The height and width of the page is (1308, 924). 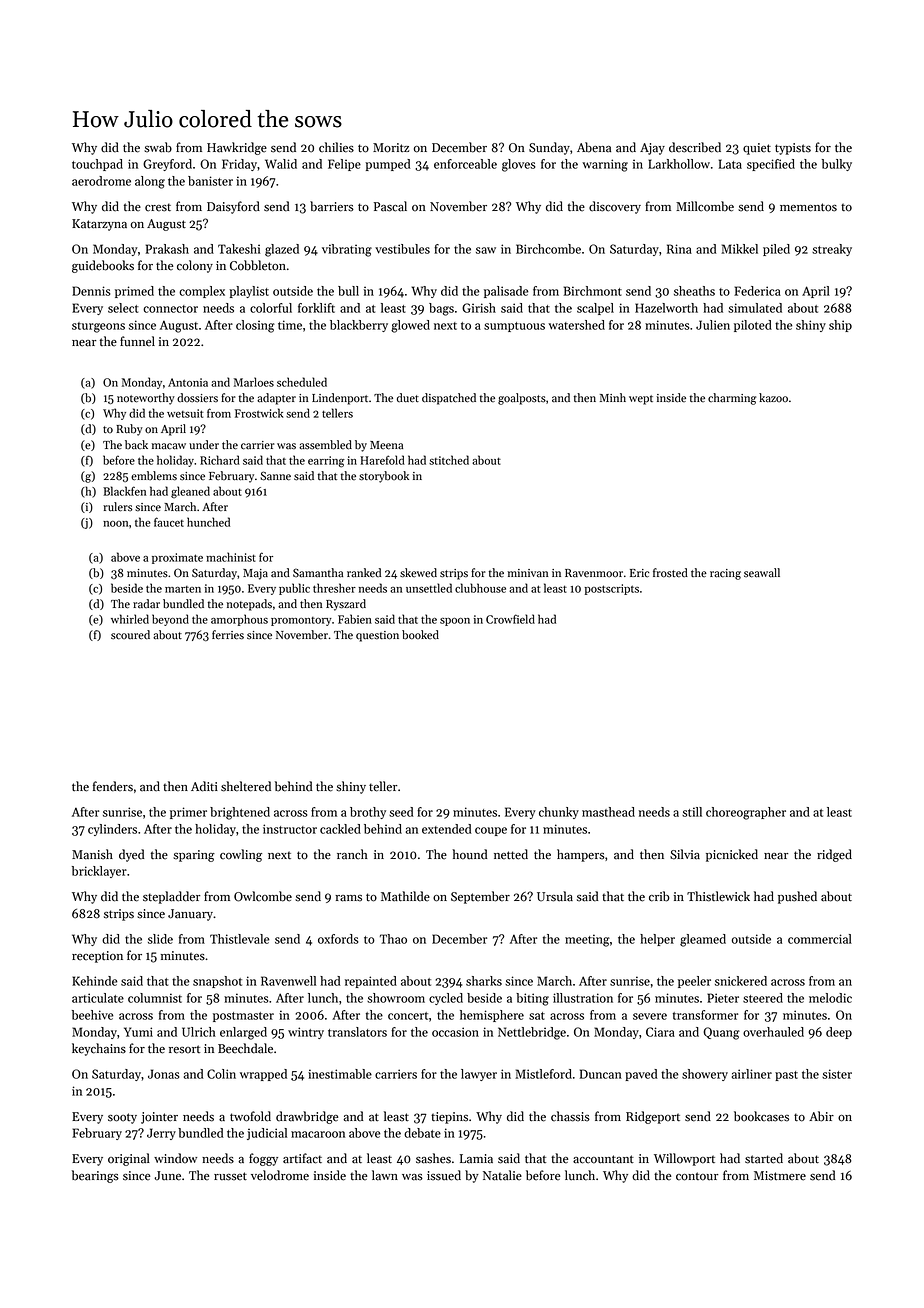 What do you see at coordinates (240, 813) in the page?
I see `brightened` at bounding box center [240, 813].
